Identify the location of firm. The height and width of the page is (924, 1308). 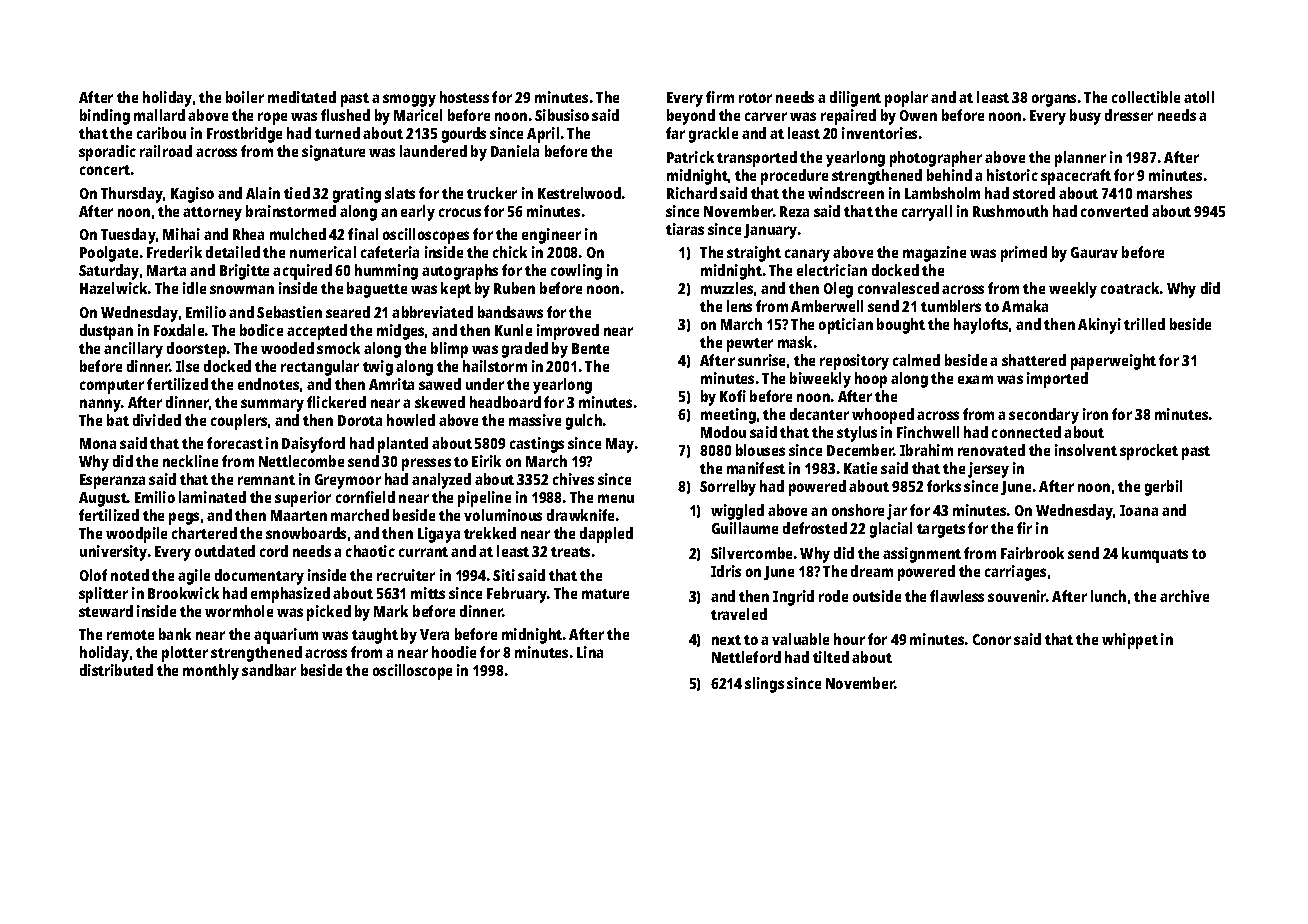
(720, 97).
